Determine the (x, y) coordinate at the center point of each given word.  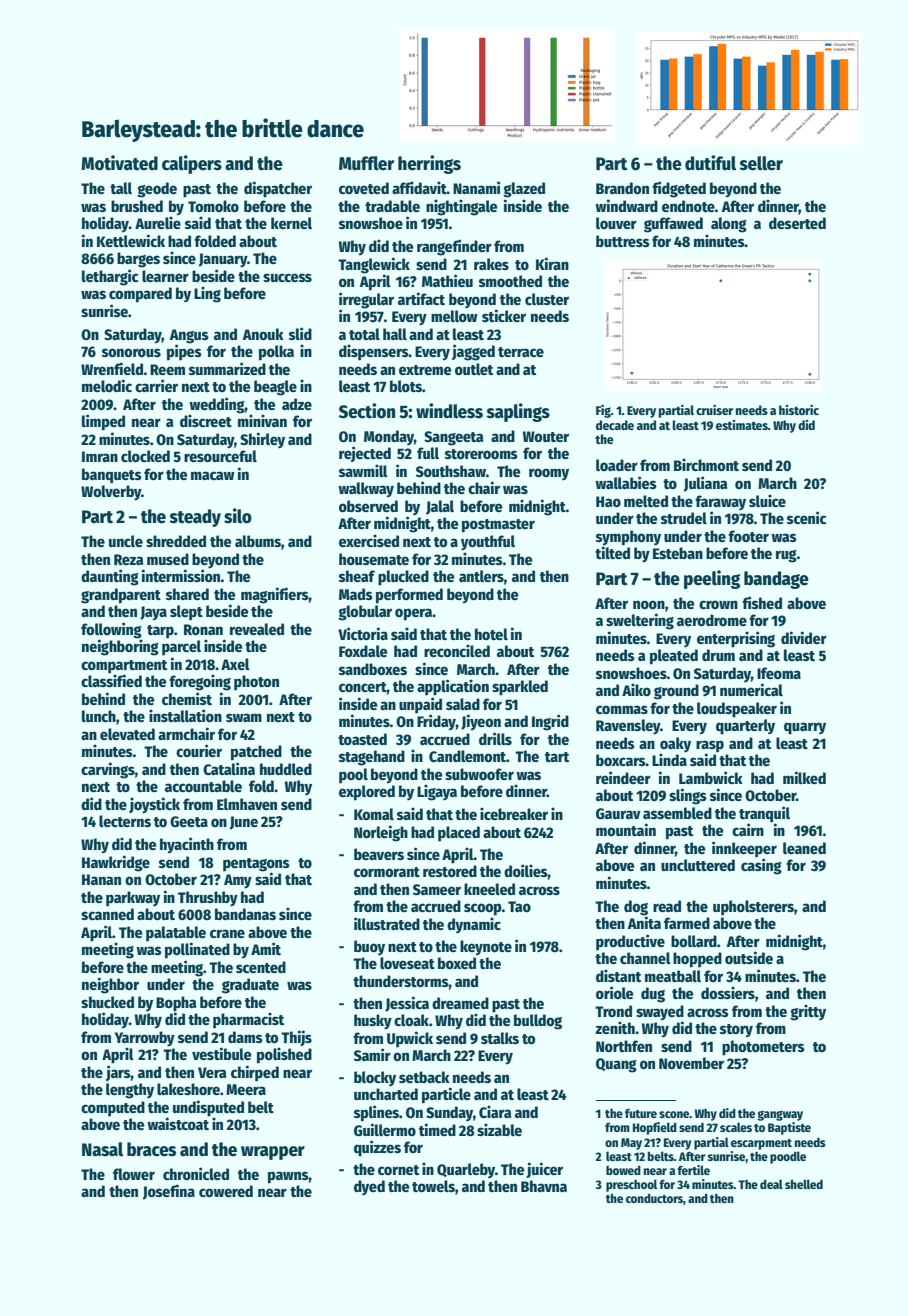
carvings (108, 770)
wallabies (626, 482)
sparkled (520, 688)
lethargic (110, 277)
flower (134, 1174)
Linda (669, 759)
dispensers (374, 352)
